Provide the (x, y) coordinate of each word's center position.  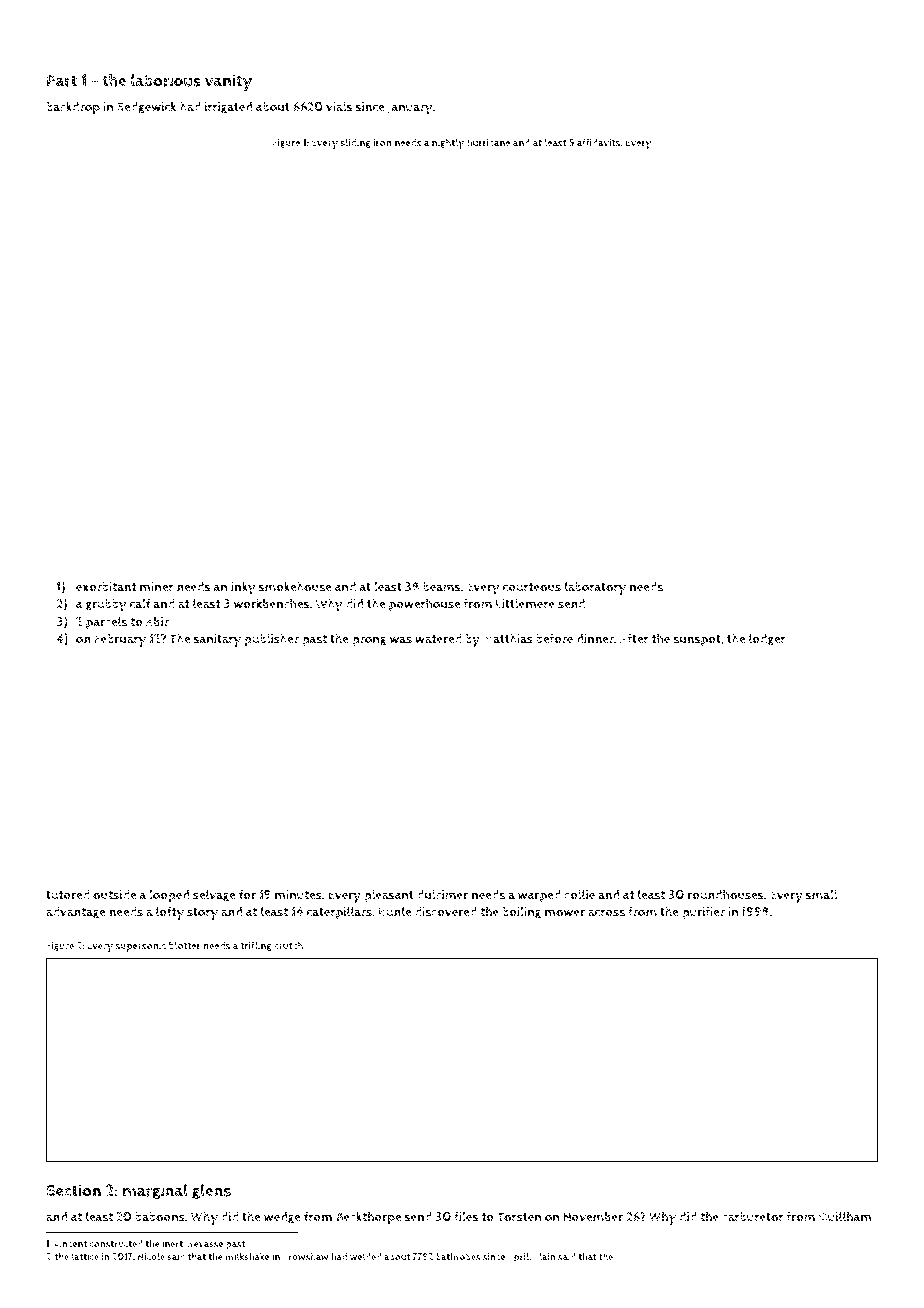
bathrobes (458, 1257)
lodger (767, 639)
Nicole (151, 1256)
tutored (68, 895)
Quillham (845, 1216)
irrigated (228, 108)
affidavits (599, 142)
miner (157, 587)
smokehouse (295, 586)
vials (339, 106)
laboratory (595, 588)
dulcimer (442, 894)
